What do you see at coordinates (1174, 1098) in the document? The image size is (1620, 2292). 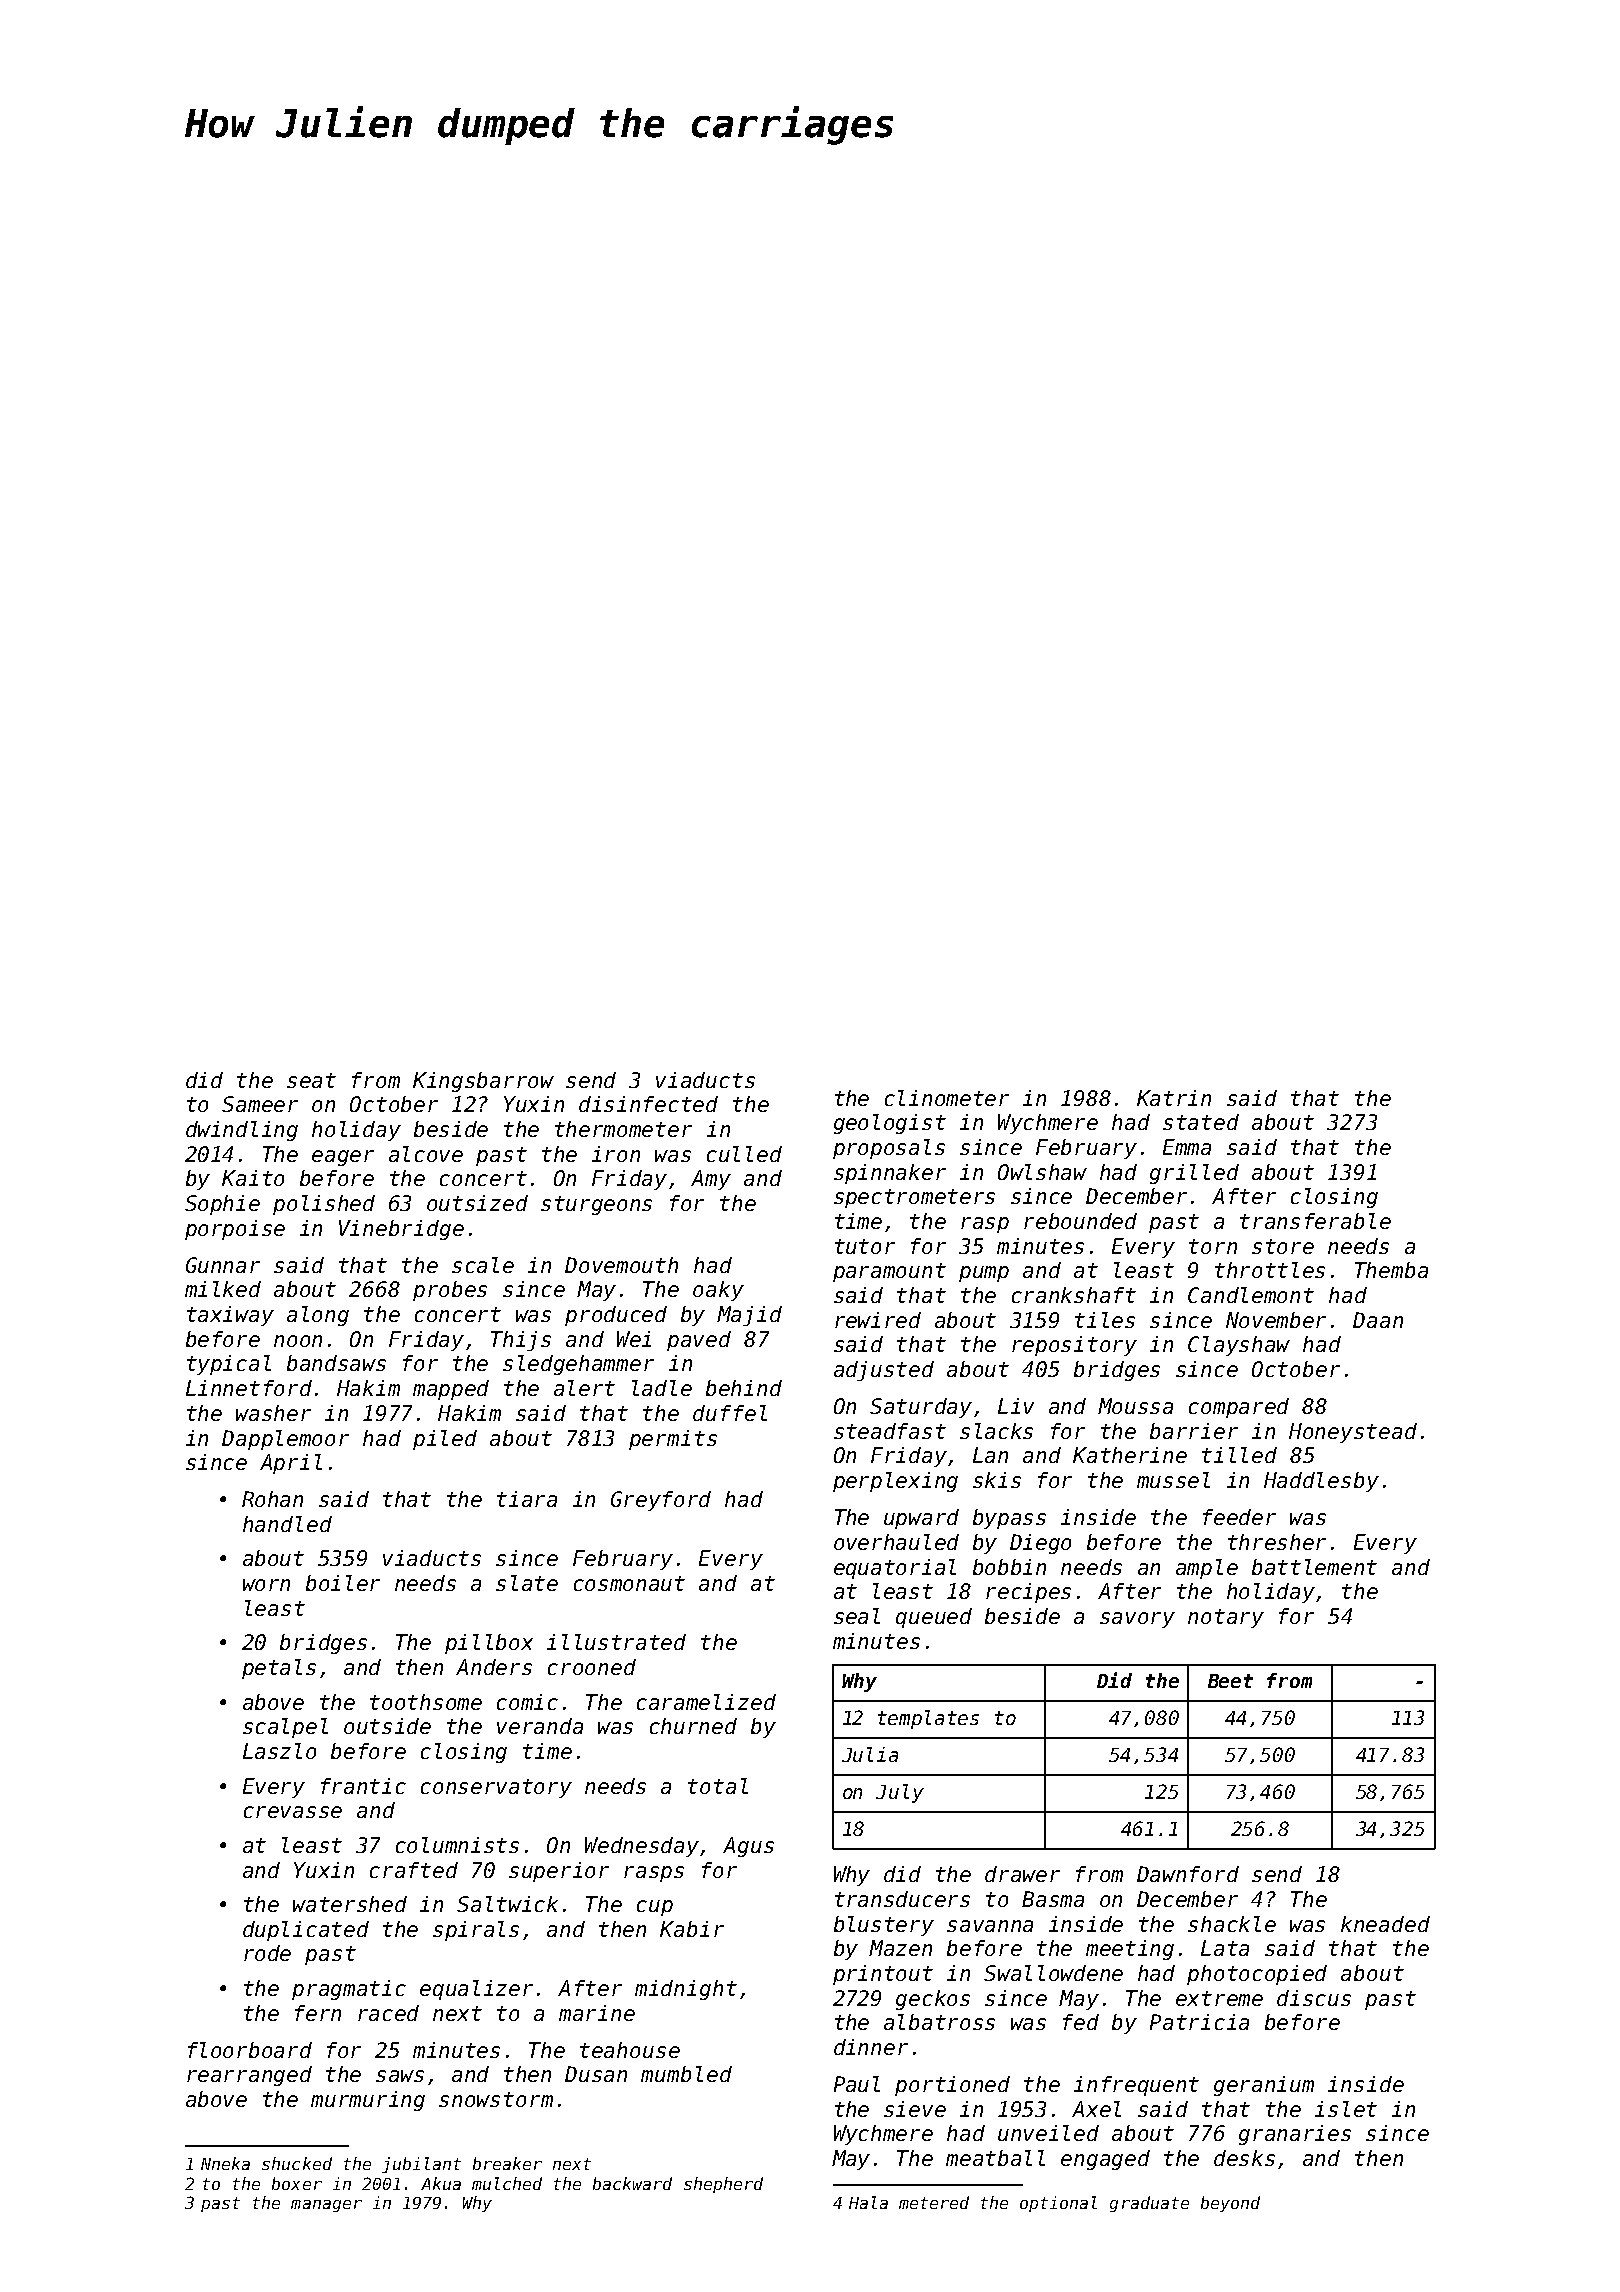 I see `Katrin` at bounding box center [1174, 1098].
